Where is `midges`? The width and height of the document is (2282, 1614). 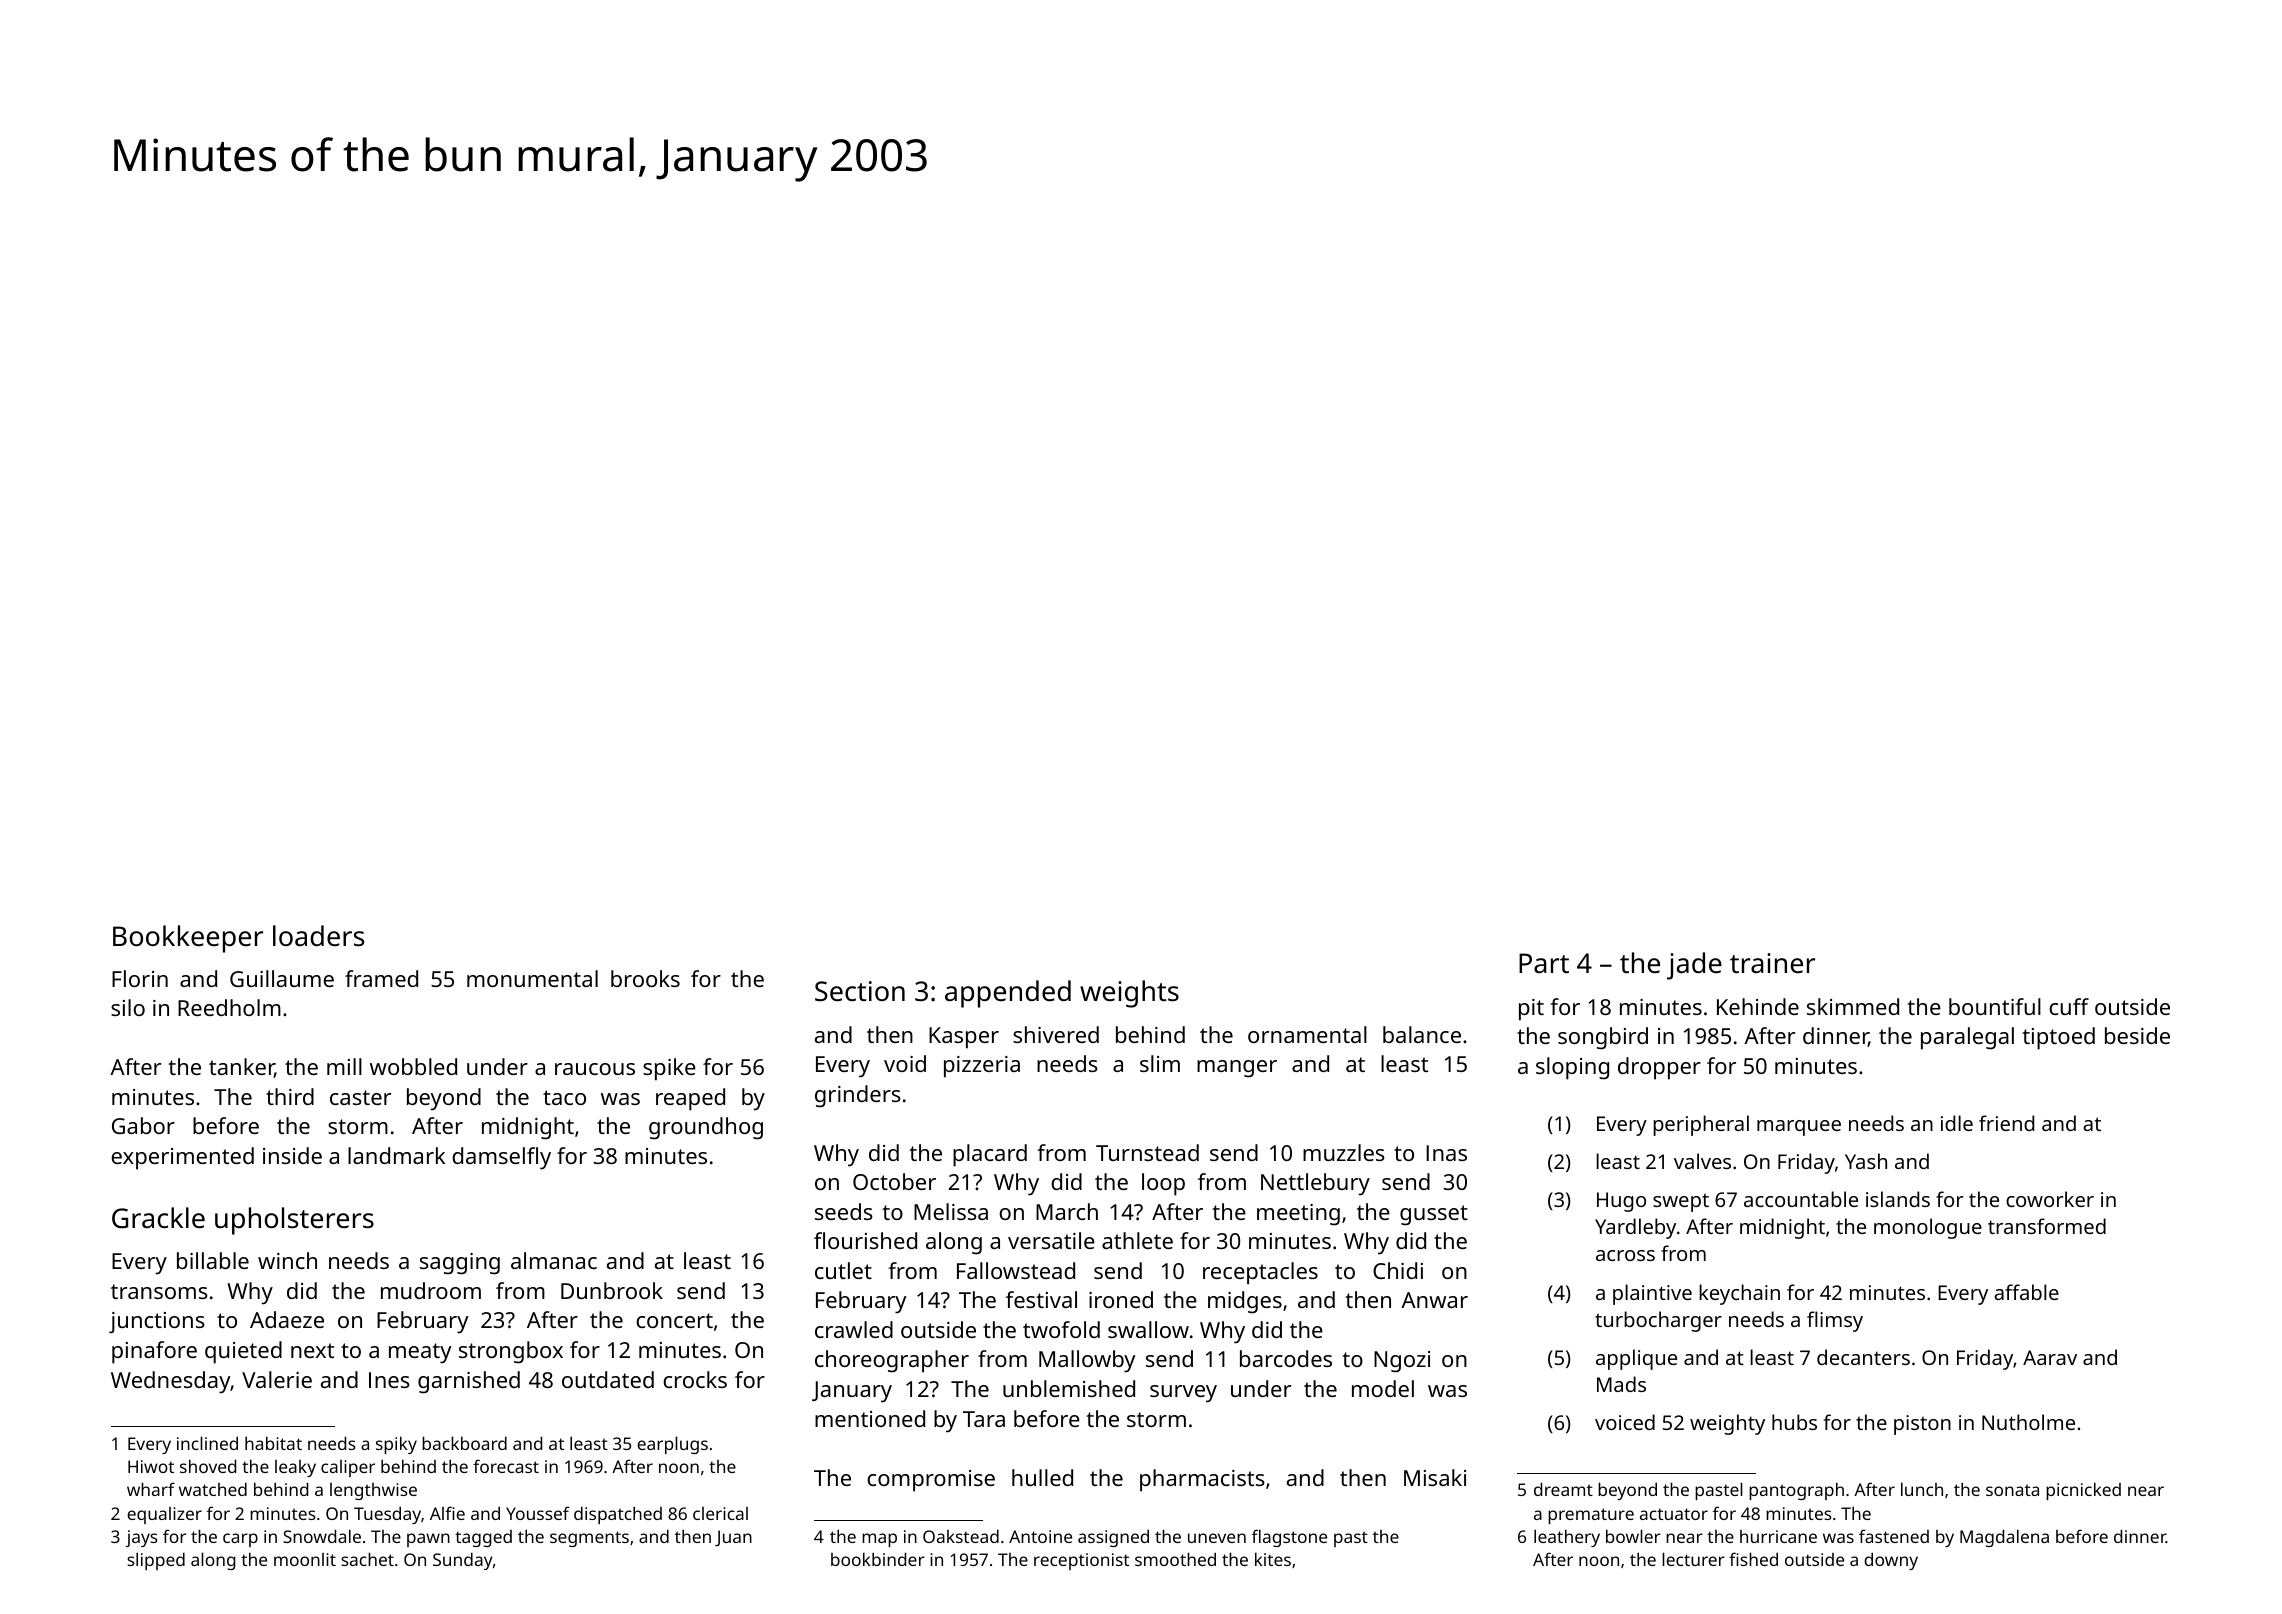 midges is located at coordinates (1245, 1302).
